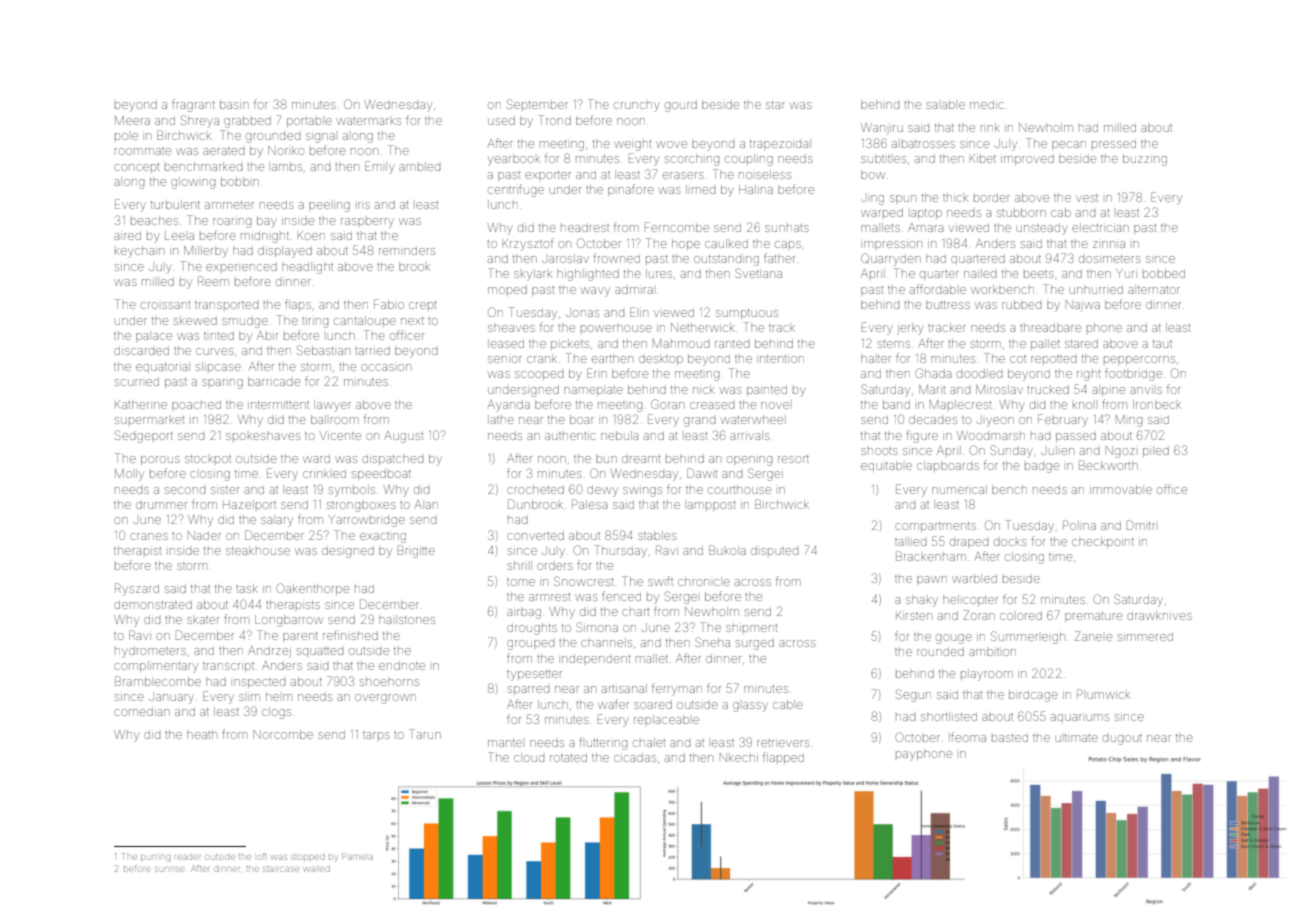 The image size is (1308, 924). What do you see at coordinates (968, 737) in the page?
I see `Ifeoma` at bounding box center [968, 737].
